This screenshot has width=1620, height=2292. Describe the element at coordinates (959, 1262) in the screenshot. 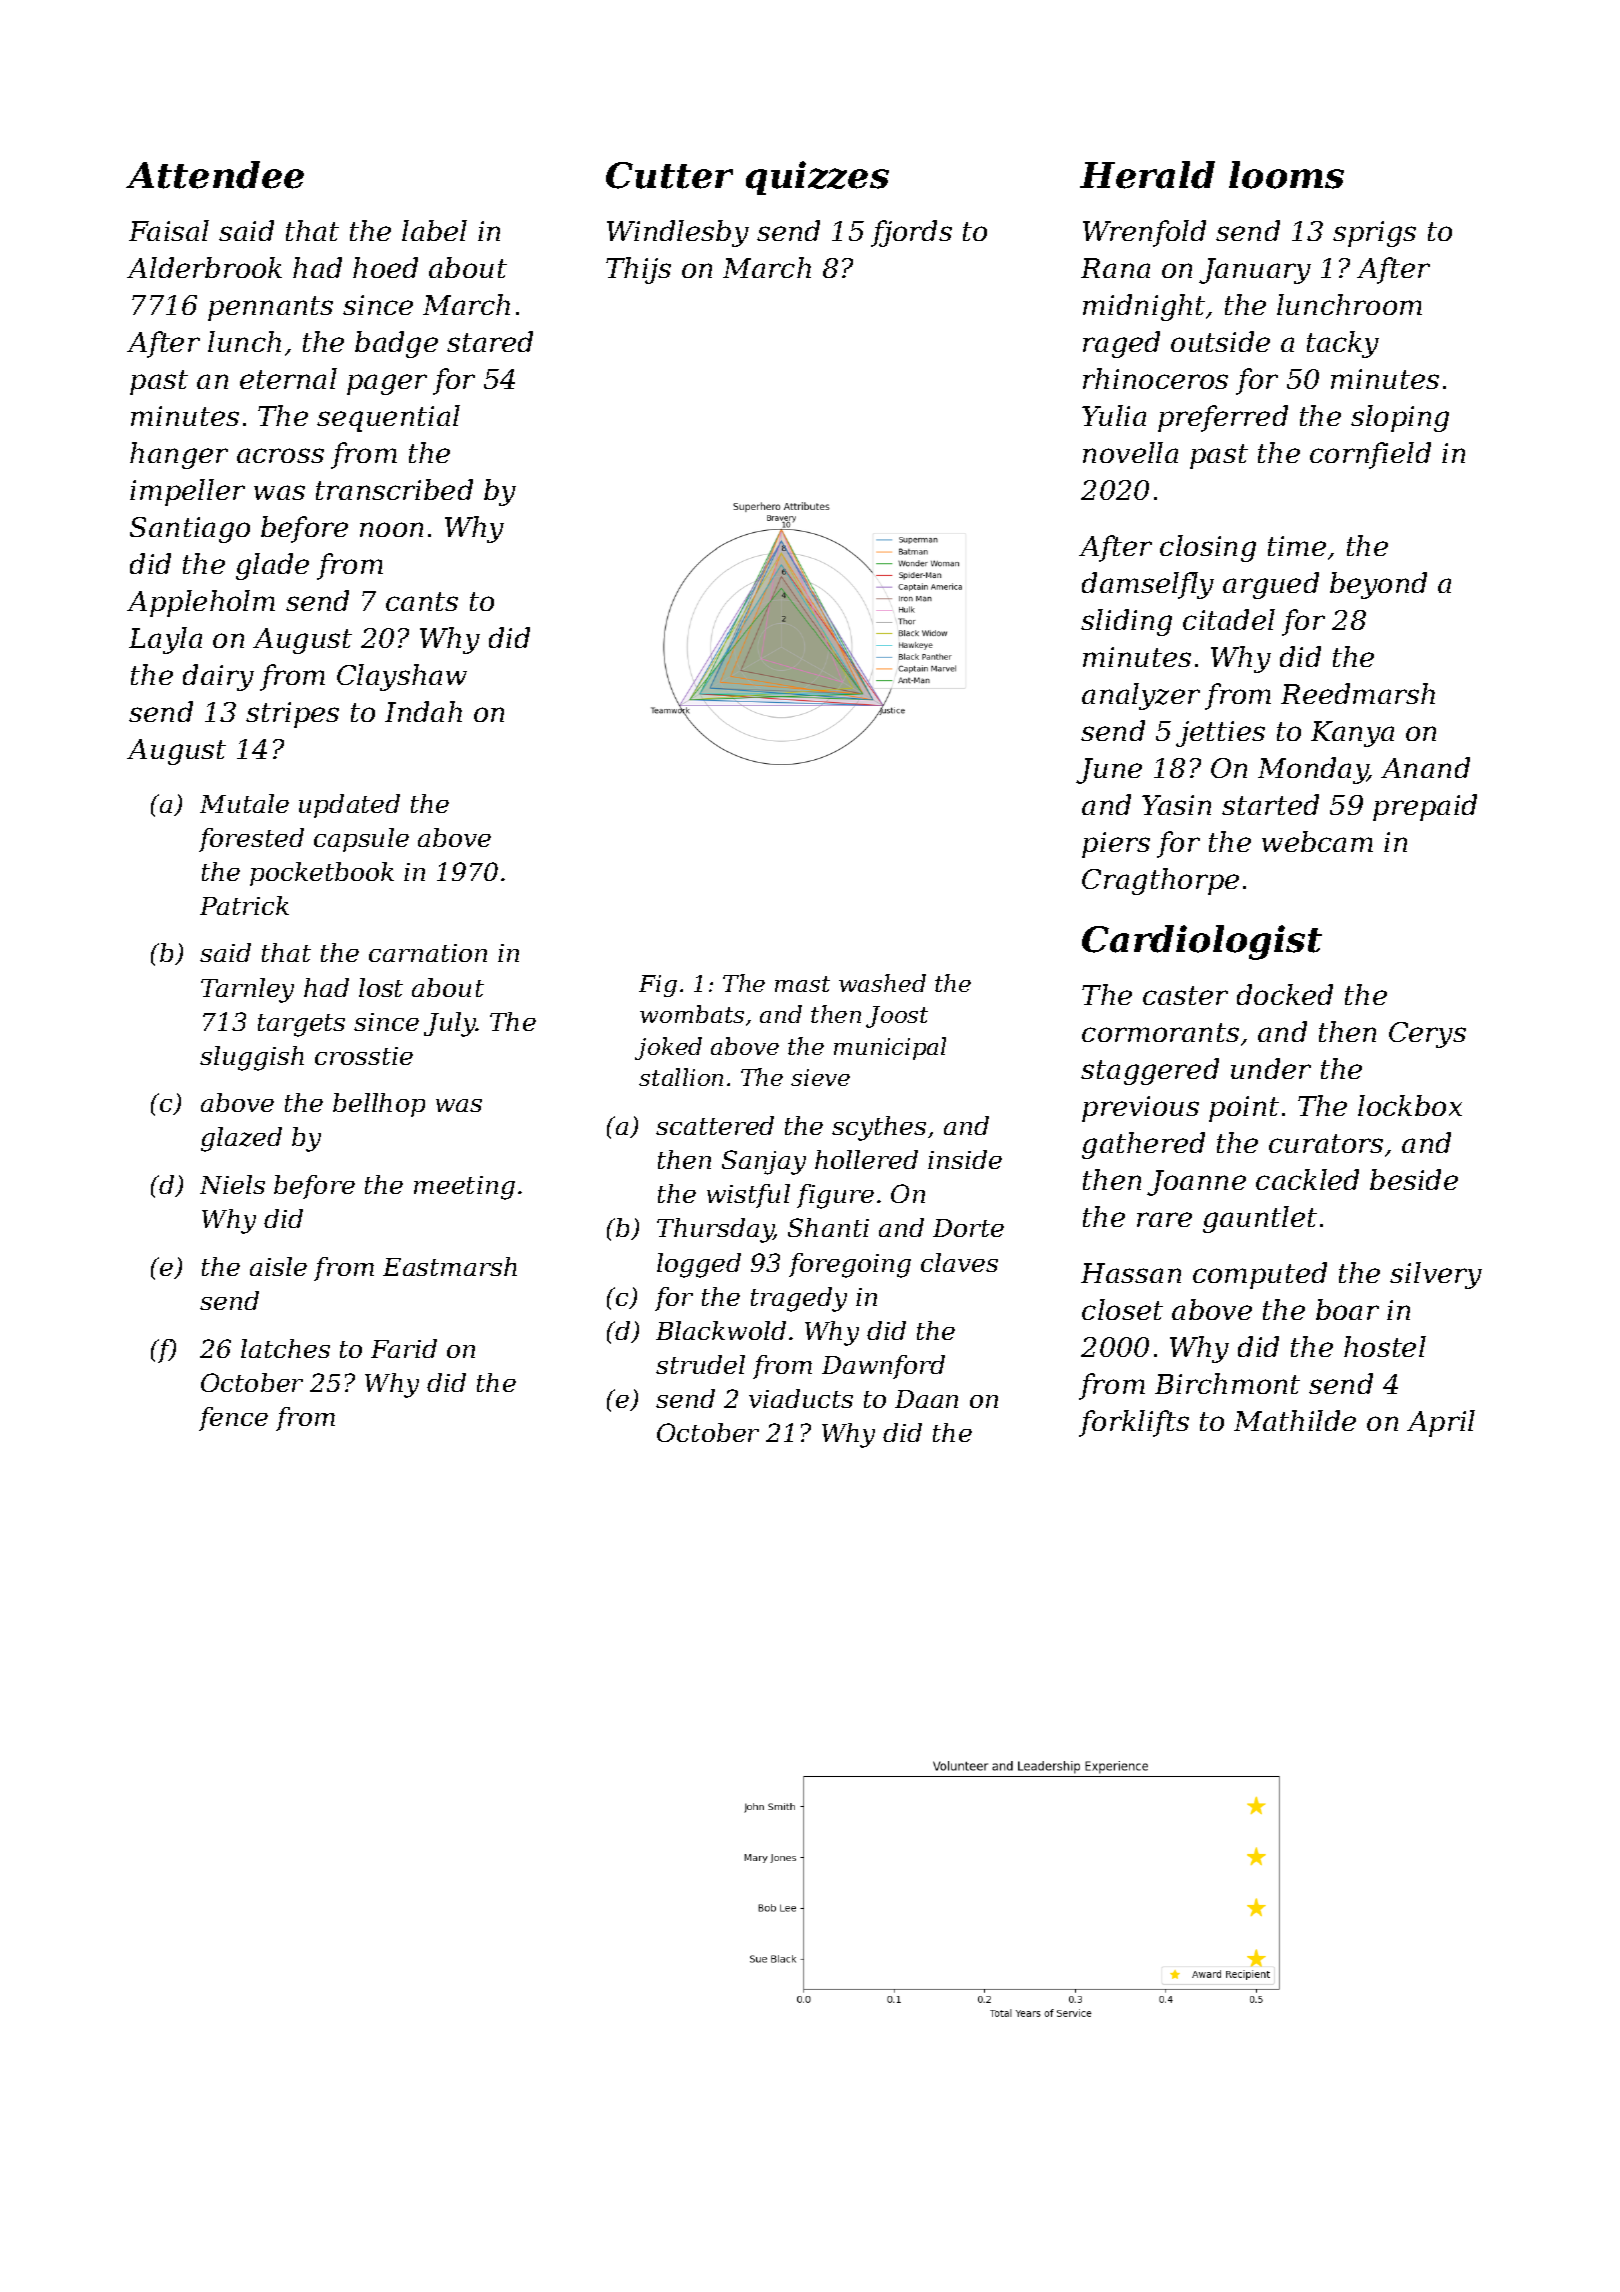

I see `claves` at that location.
